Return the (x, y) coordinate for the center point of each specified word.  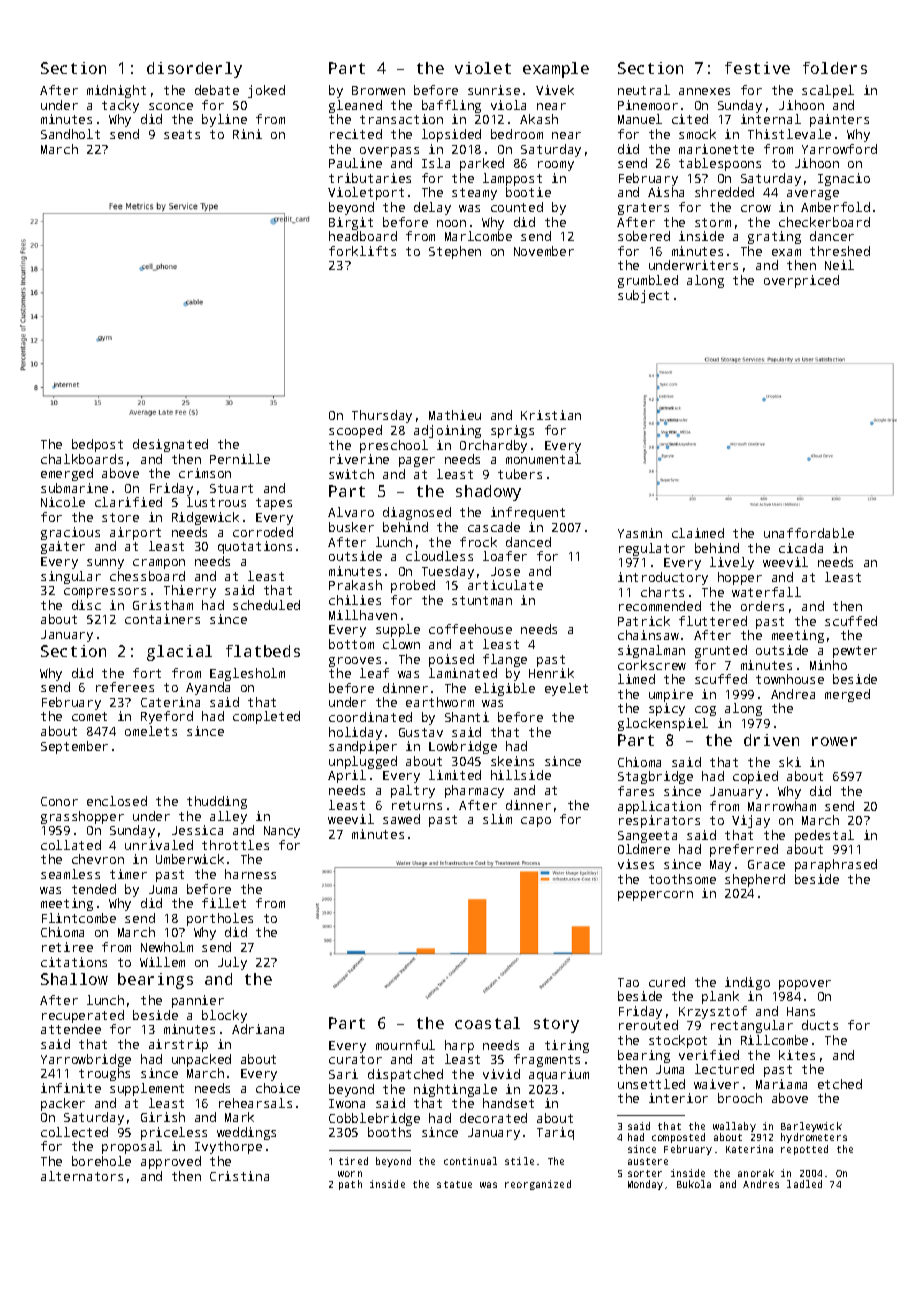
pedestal (824, 836)
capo (536, 822)
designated (170, 445)
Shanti (467, 717)
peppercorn (655, 896)
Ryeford (167, 717)
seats (182, 134)
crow (756, 208)
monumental (543, 459)
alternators (82, 1176)
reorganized (538, 1185)
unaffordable (809, 533)
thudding (217, 802)
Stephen (455, 252)
